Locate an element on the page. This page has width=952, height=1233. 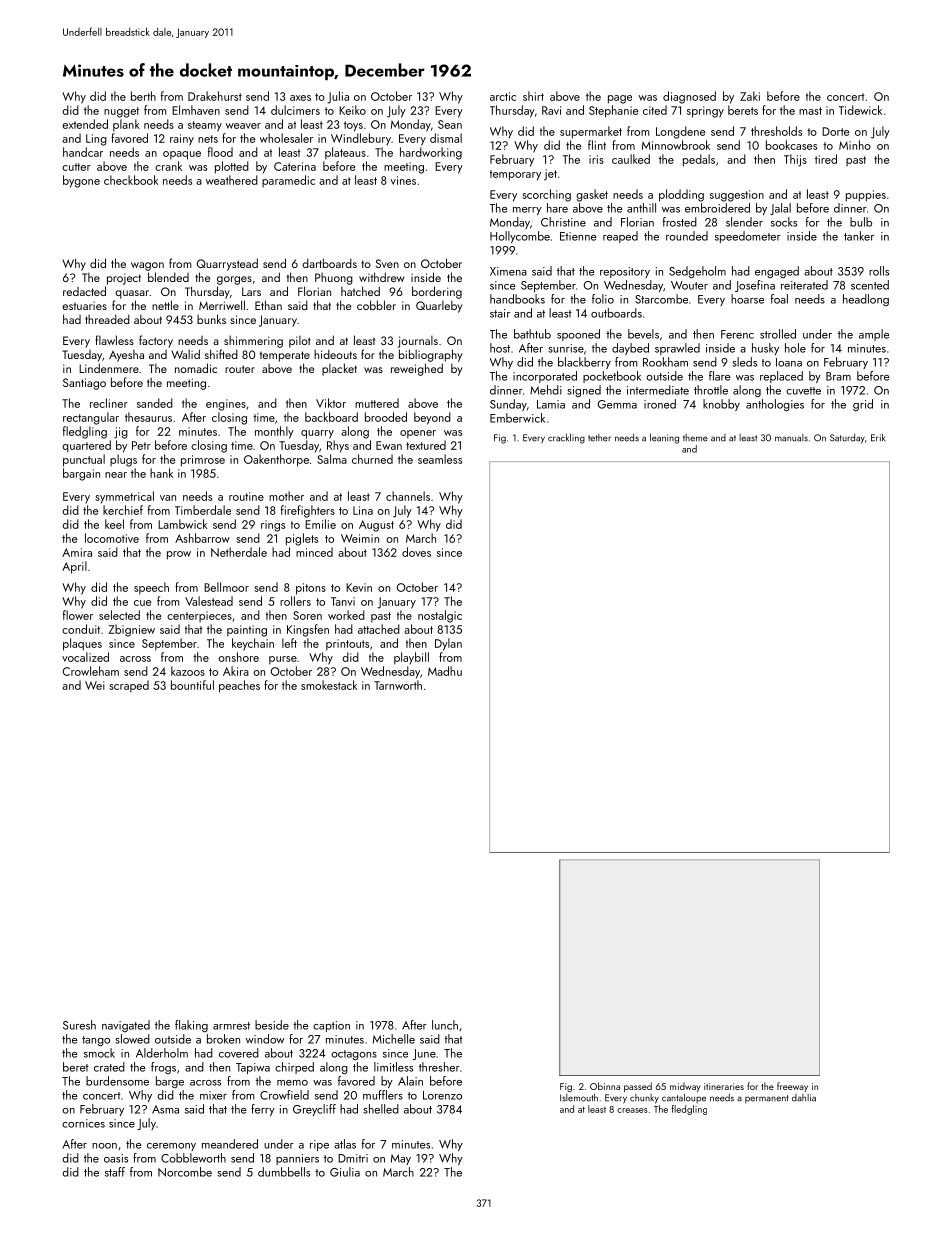
lunch is located at coordinates (445, 1025).
